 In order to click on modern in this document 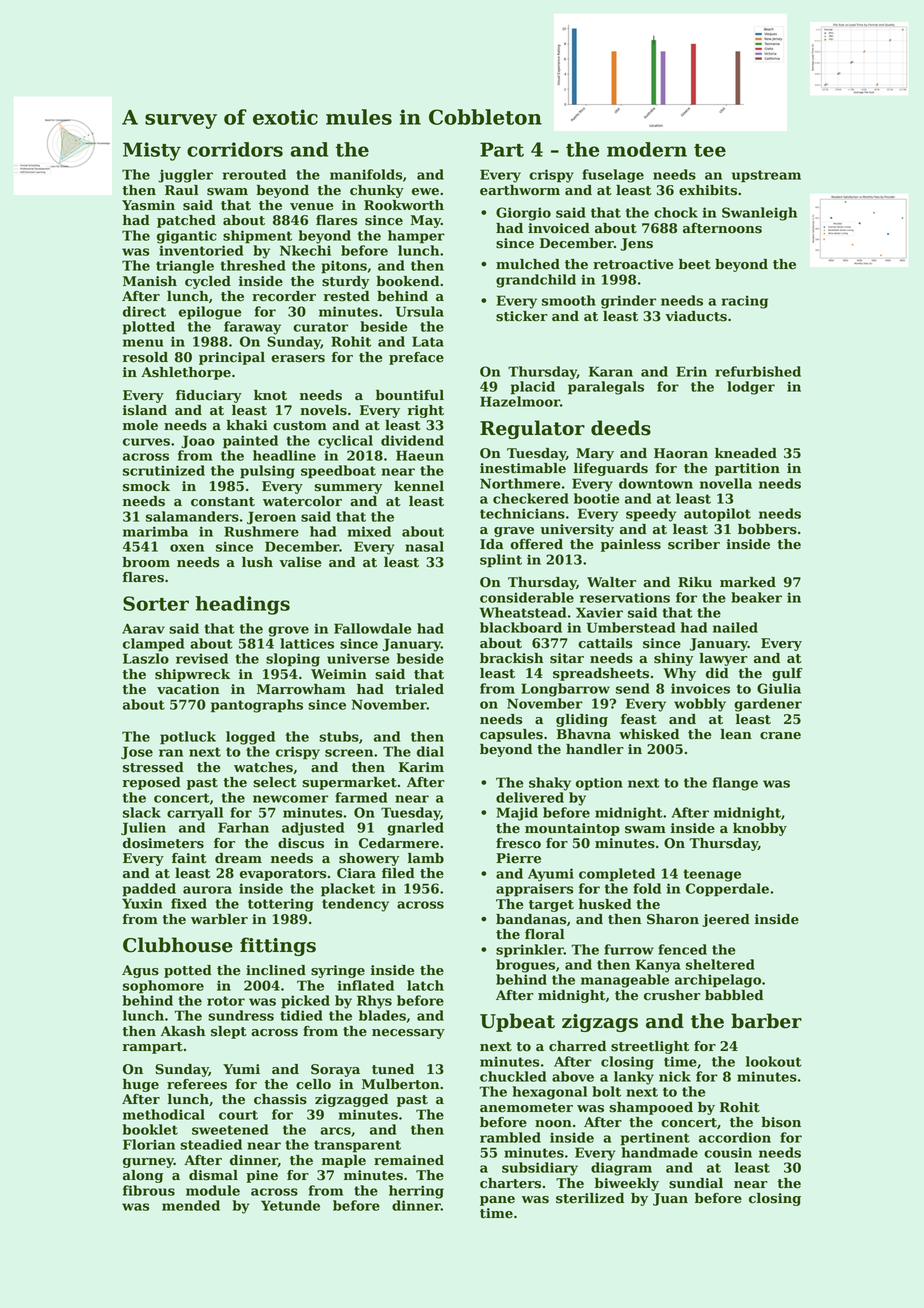, I will do `click(647, 149)`.
